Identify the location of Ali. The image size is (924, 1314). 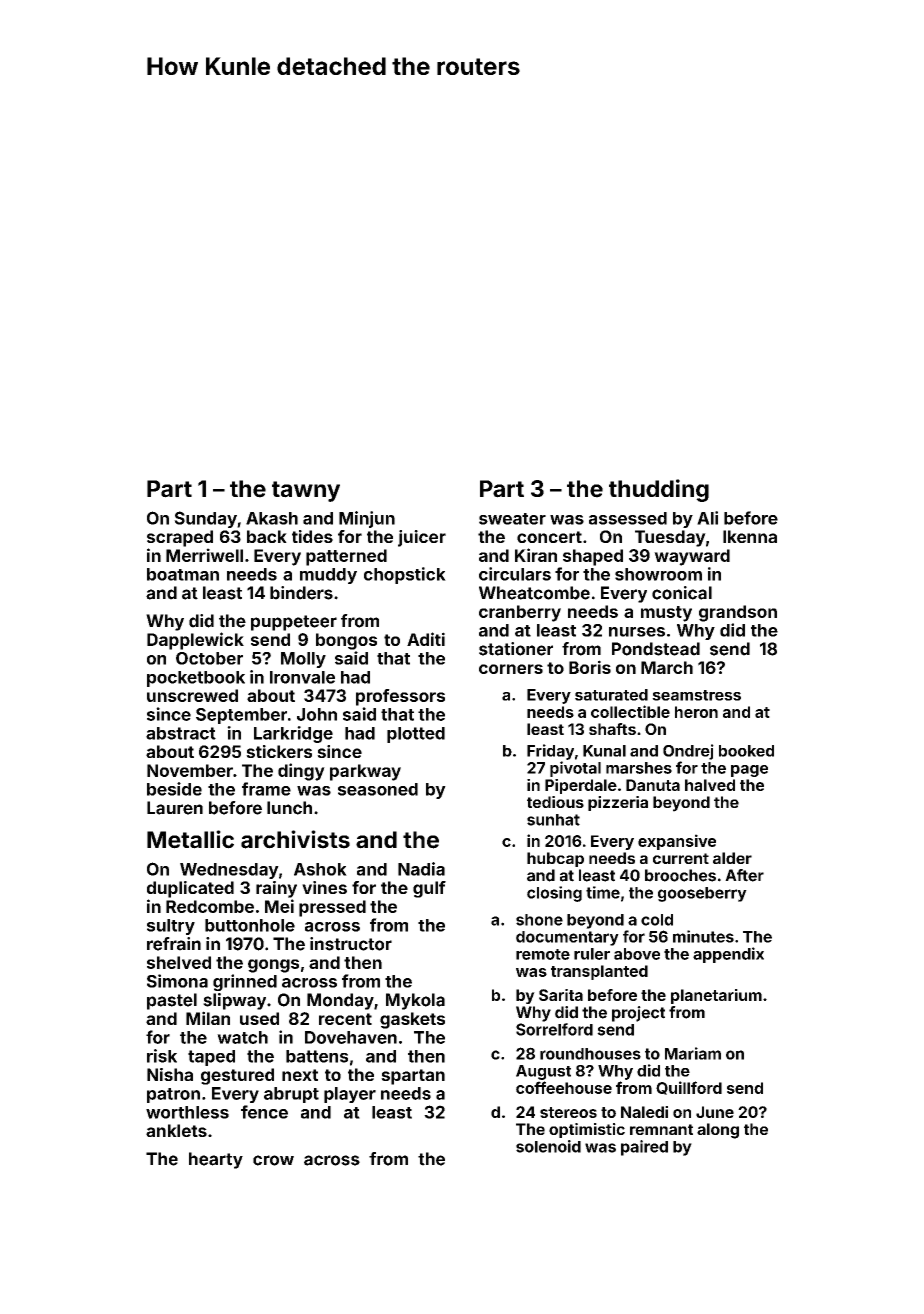
(707, 518).
